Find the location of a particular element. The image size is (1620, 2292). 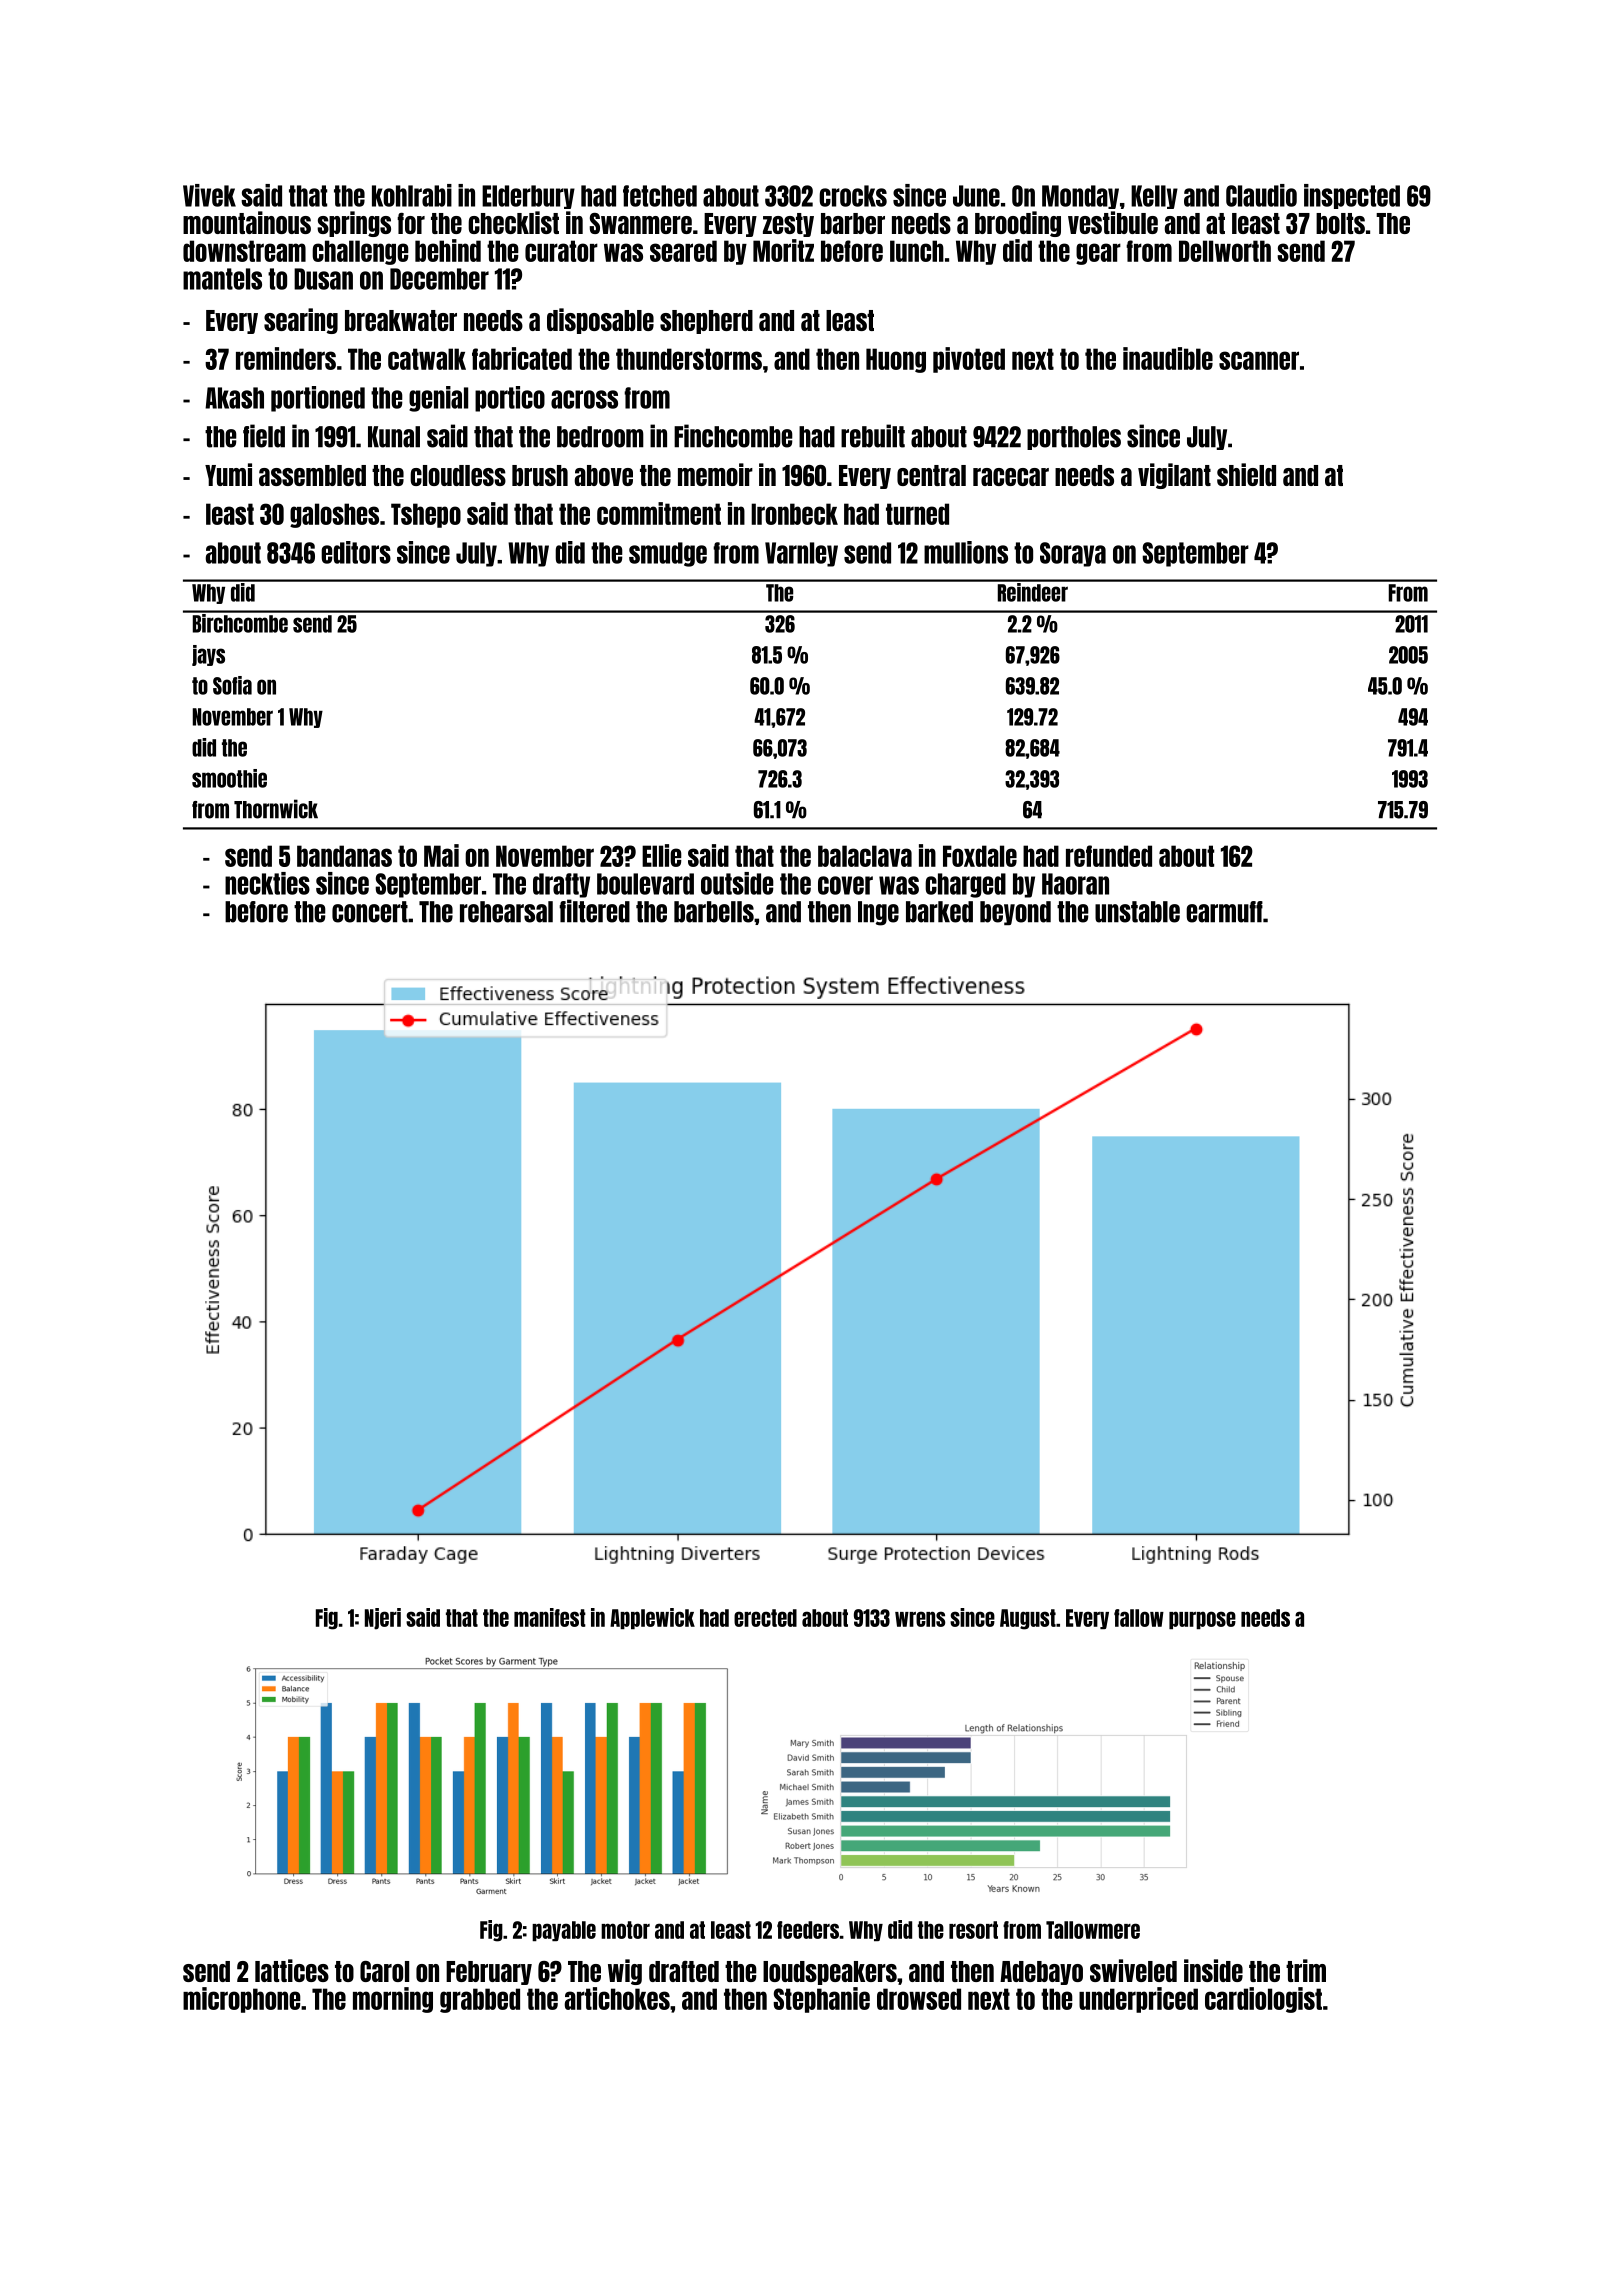

purpose is located at coordinates (1202, 1620).
